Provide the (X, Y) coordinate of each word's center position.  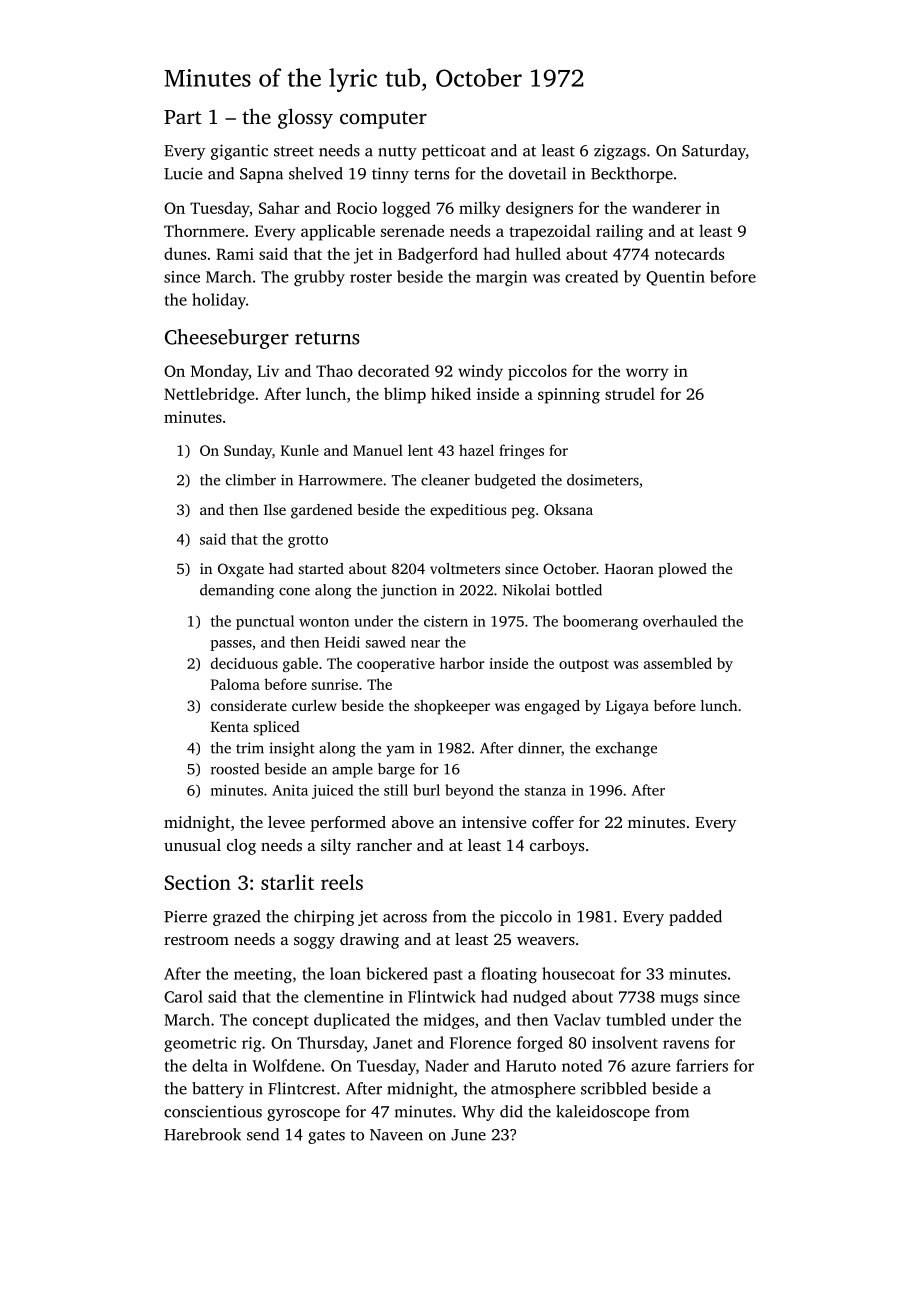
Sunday (248, 451)
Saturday (714, 152)
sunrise (335, 684)
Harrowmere (340, 480)
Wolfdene (286, 1065)
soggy (314, 943)
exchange (626, 749)
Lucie (183, 173)
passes (231, 645)
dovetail (537, 173)
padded (695, 918)
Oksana (568, 509)
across (405, 918)
